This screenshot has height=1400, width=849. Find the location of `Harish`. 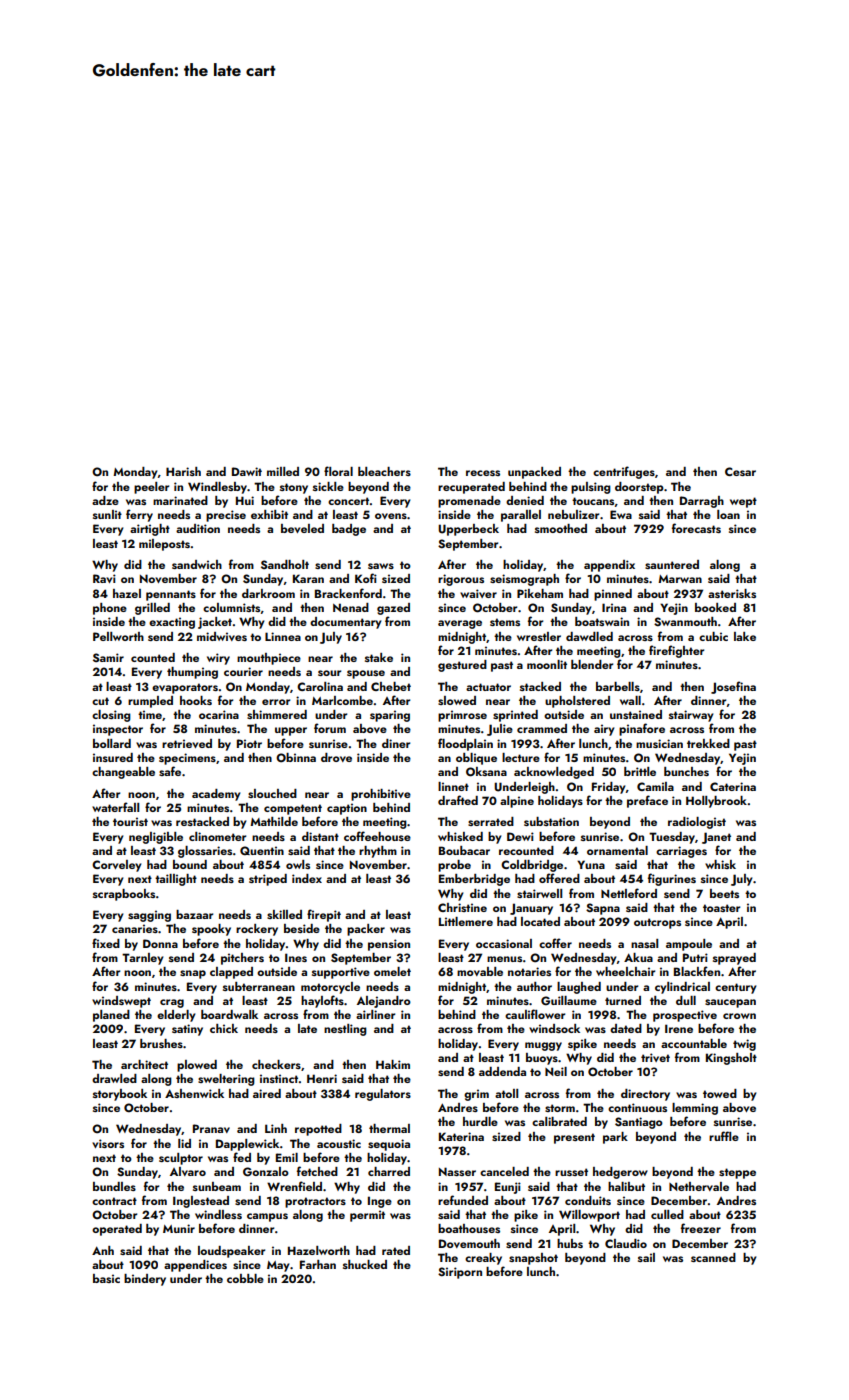

Harish is located at coordinates (183, 471).
